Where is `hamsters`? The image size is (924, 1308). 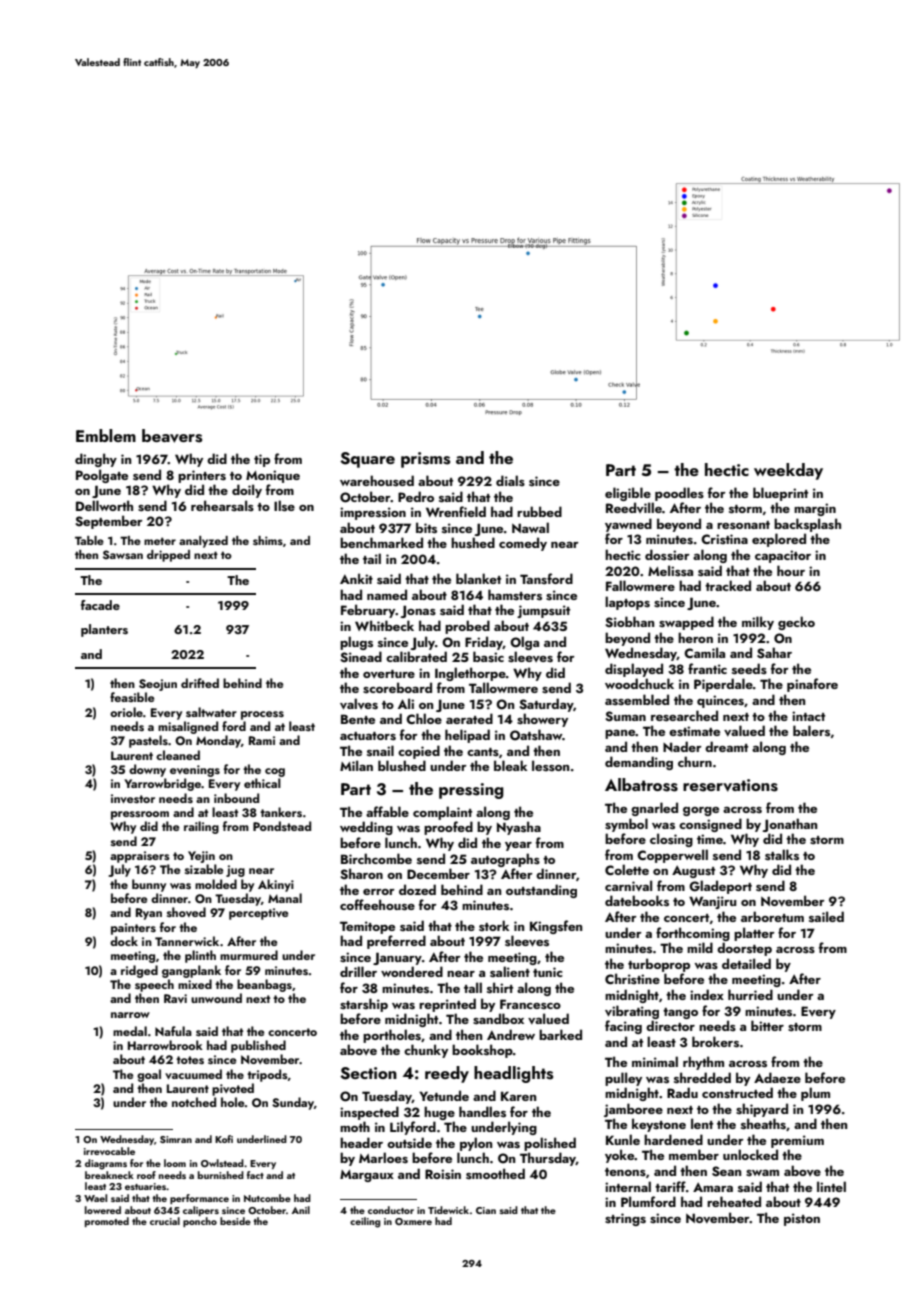 hamsters is located at coordinates (515, 595).
